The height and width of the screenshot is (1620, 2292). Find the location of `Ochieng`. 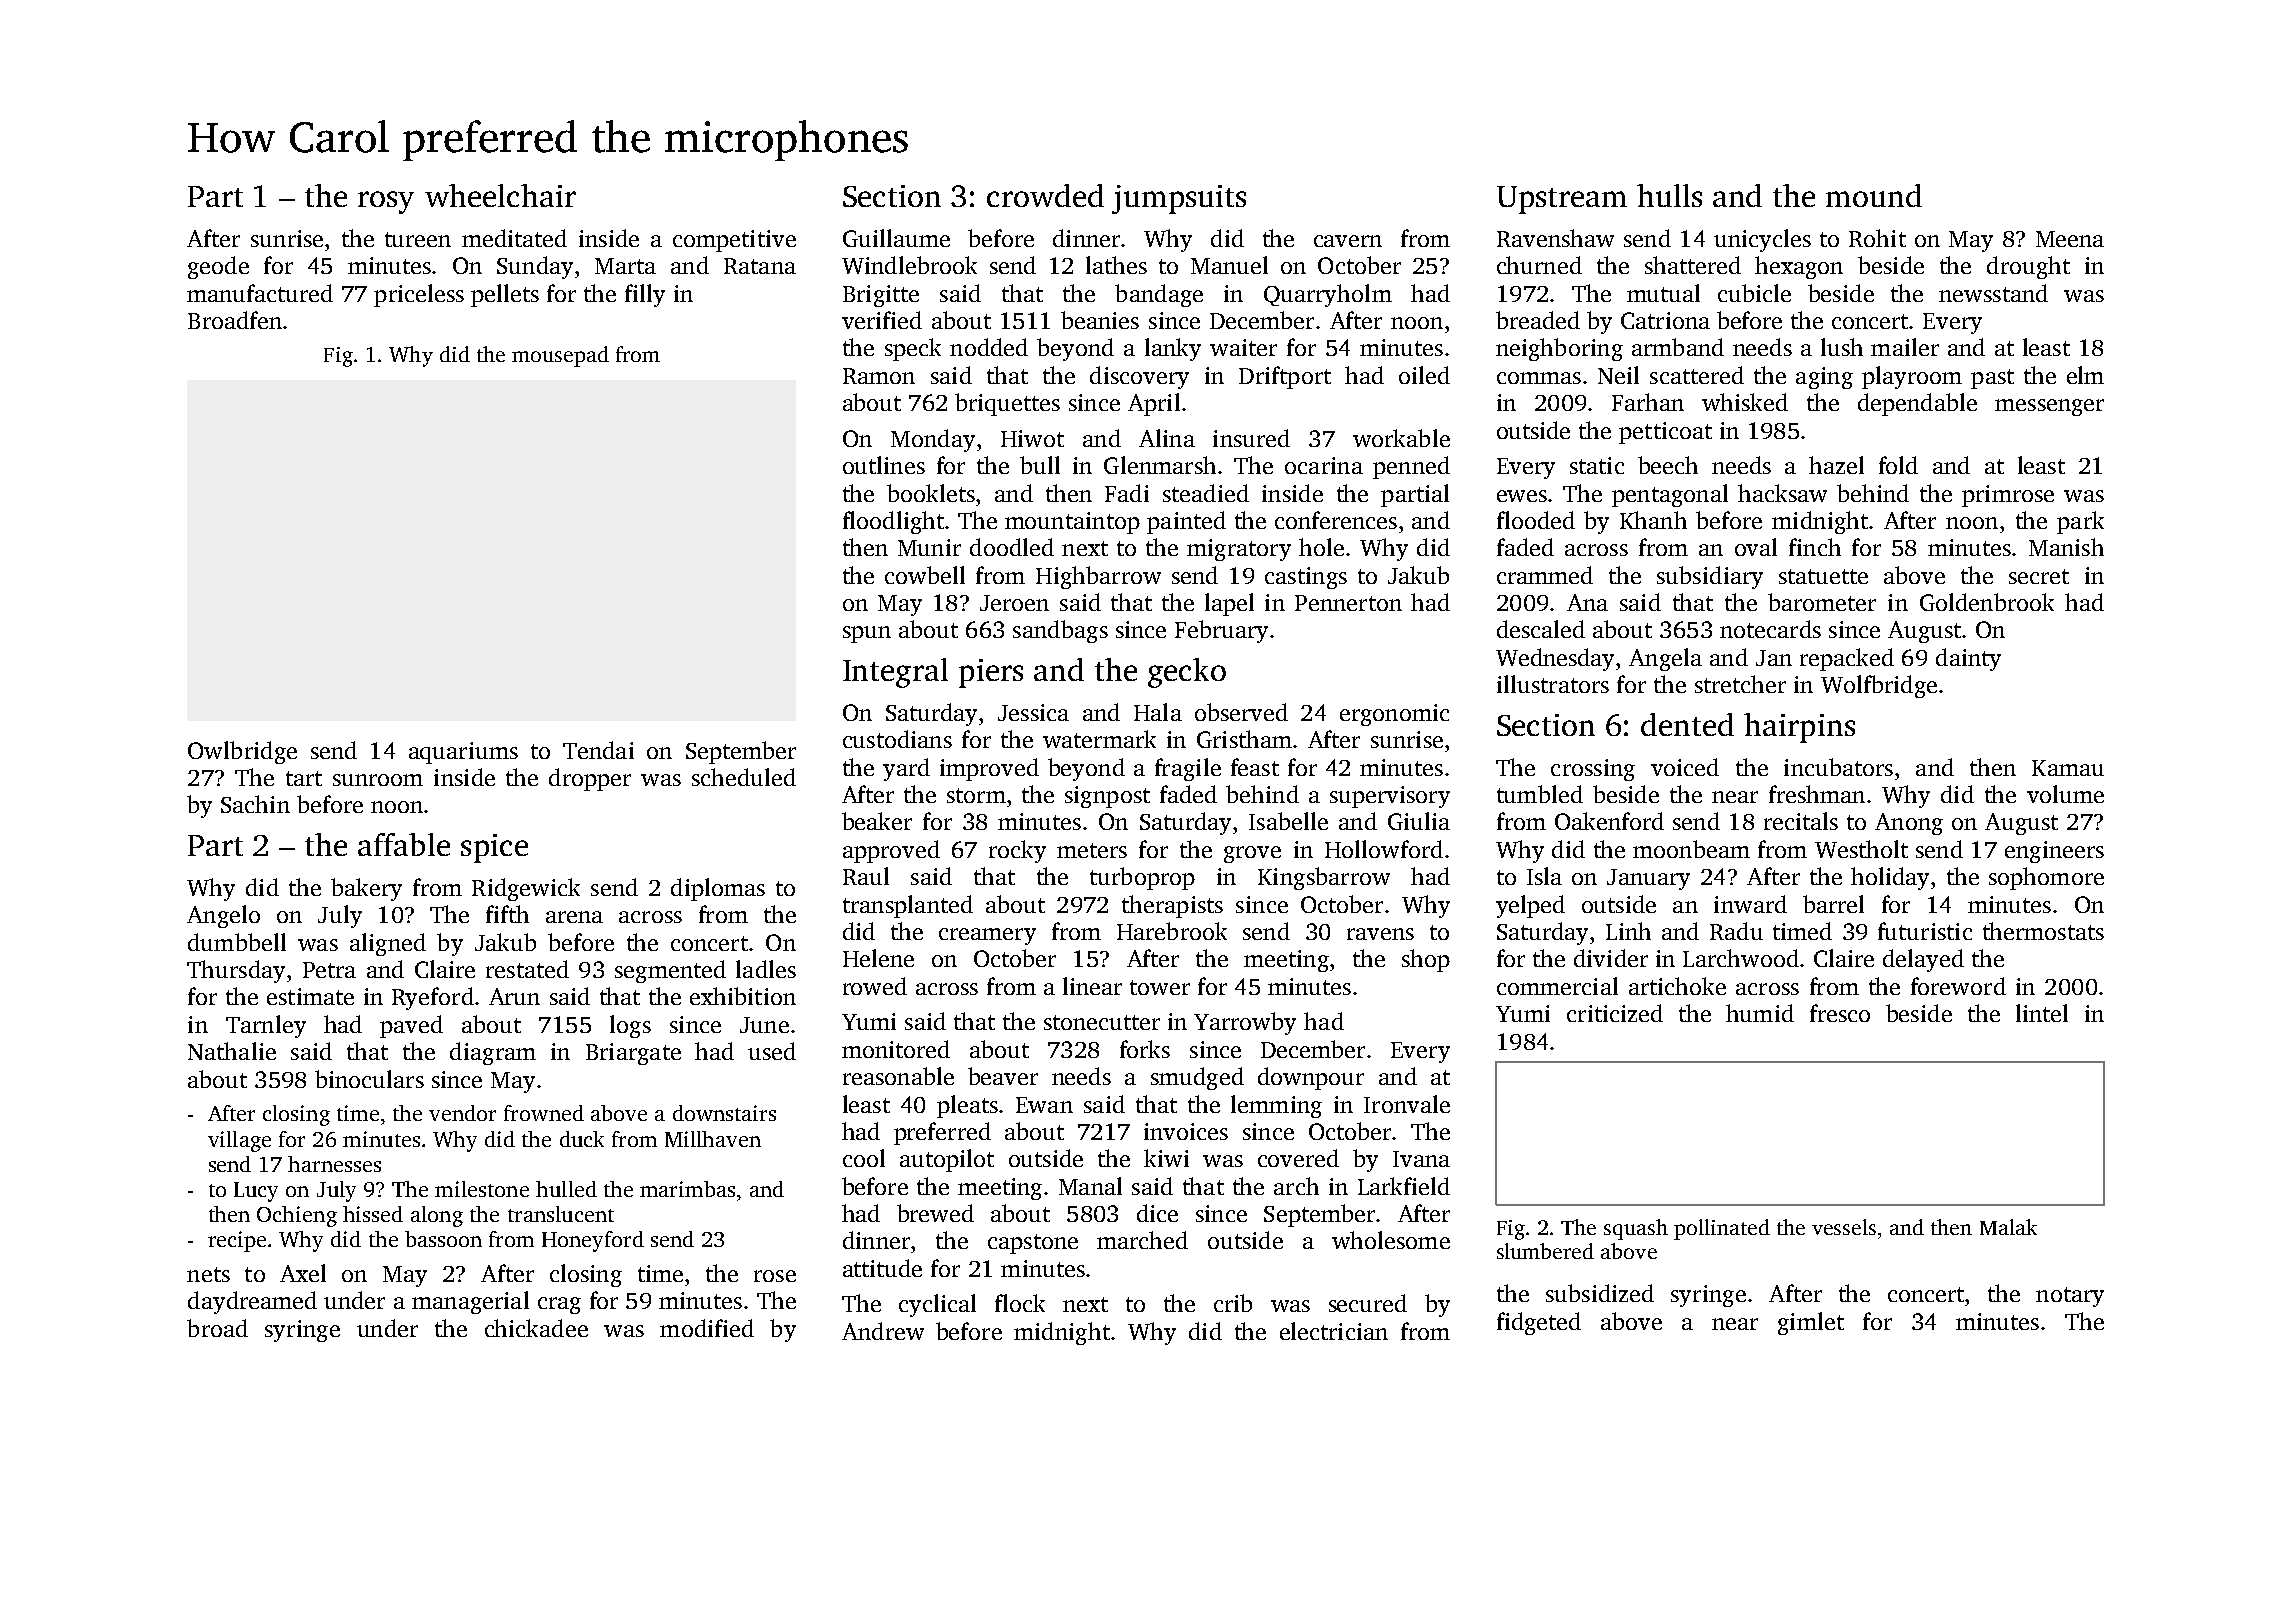

Ochieng is located at coordinates (297, 1216).
